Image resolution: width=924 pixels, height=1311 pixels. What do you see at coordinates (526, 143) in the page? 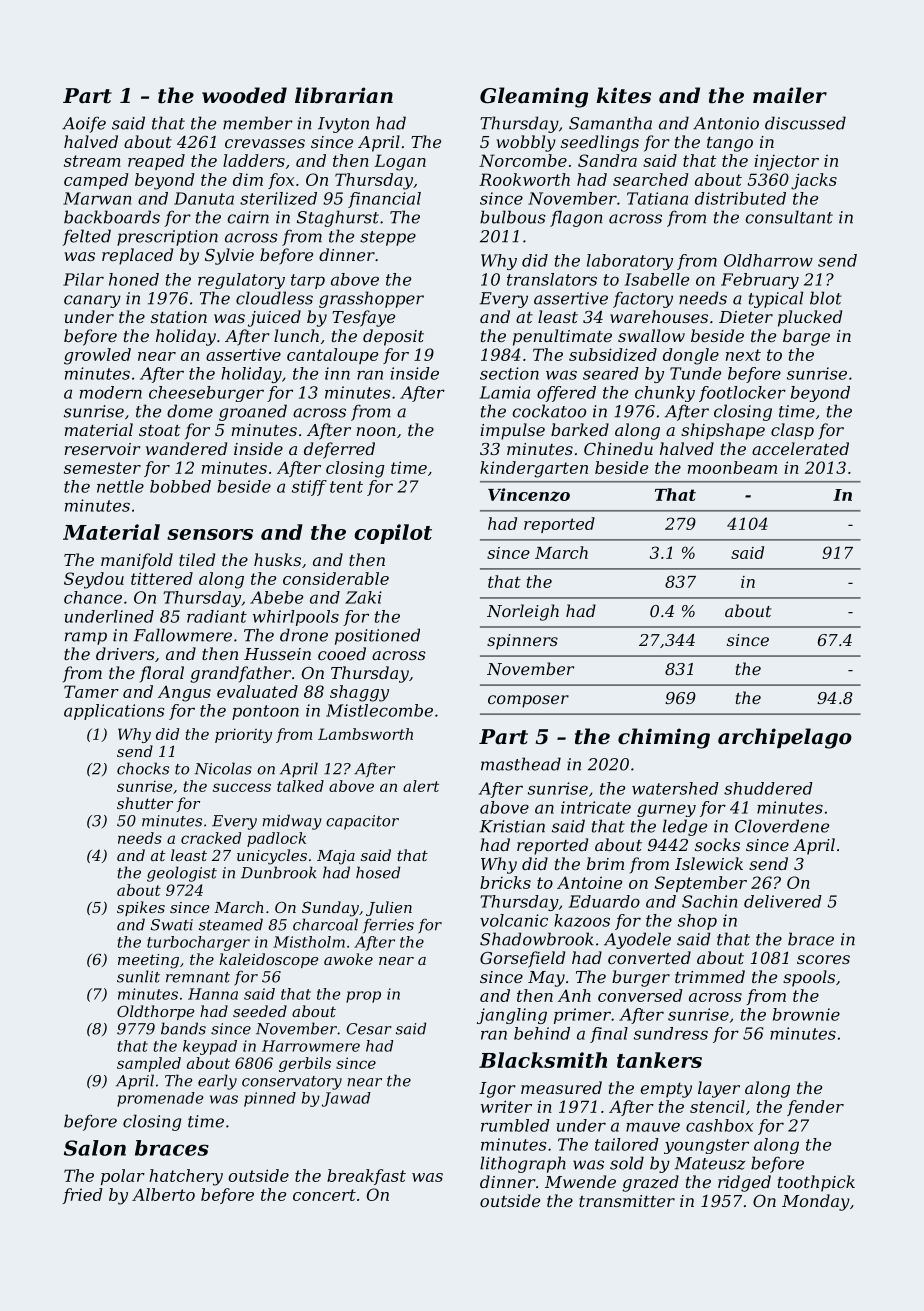
I see `wobbly` at bounding box center [526, 143].
